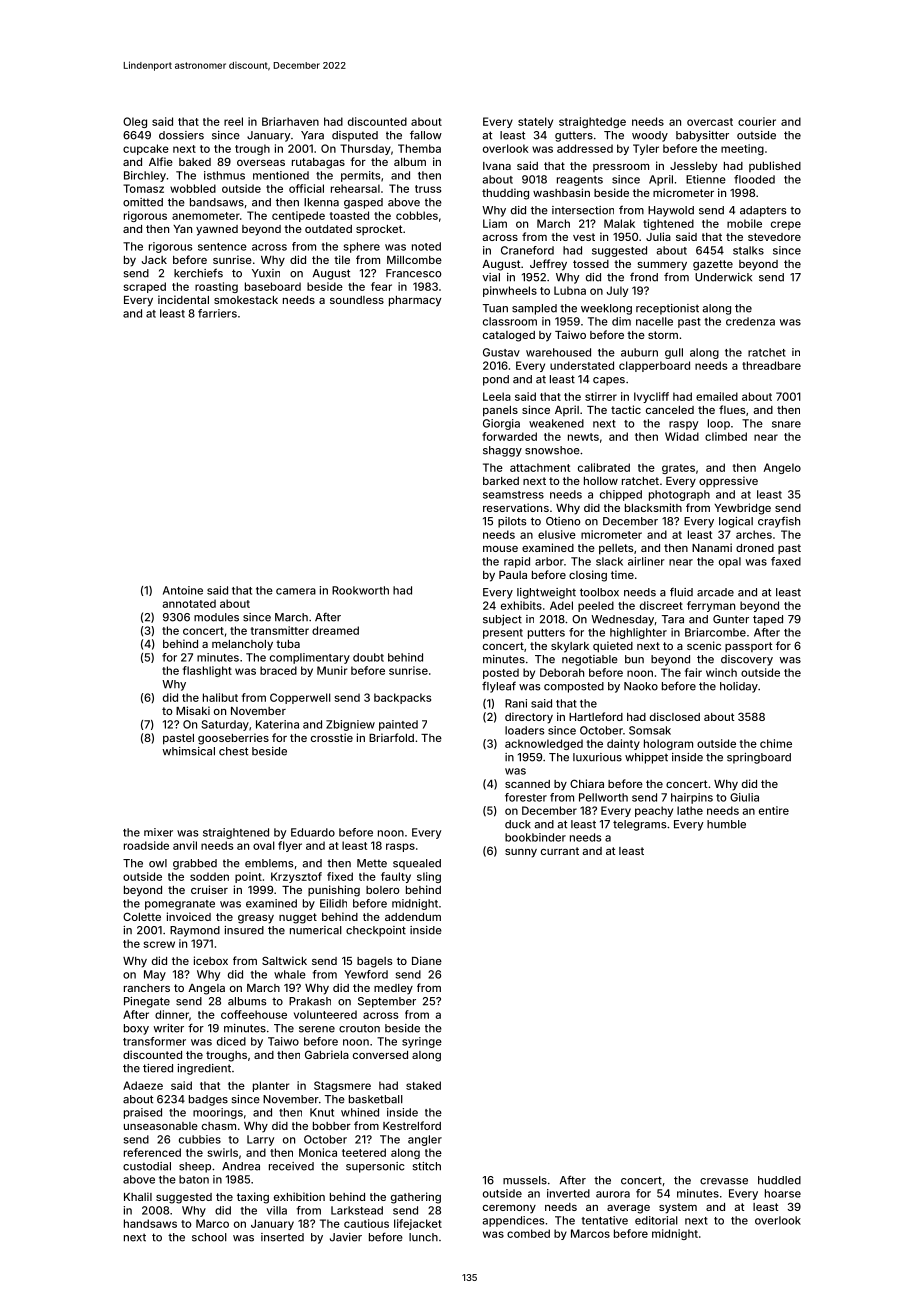 The image size is (924, 1308). Describe the element at coordinates (242, 645) in the screenshot. I see `melancholy` at that location.
